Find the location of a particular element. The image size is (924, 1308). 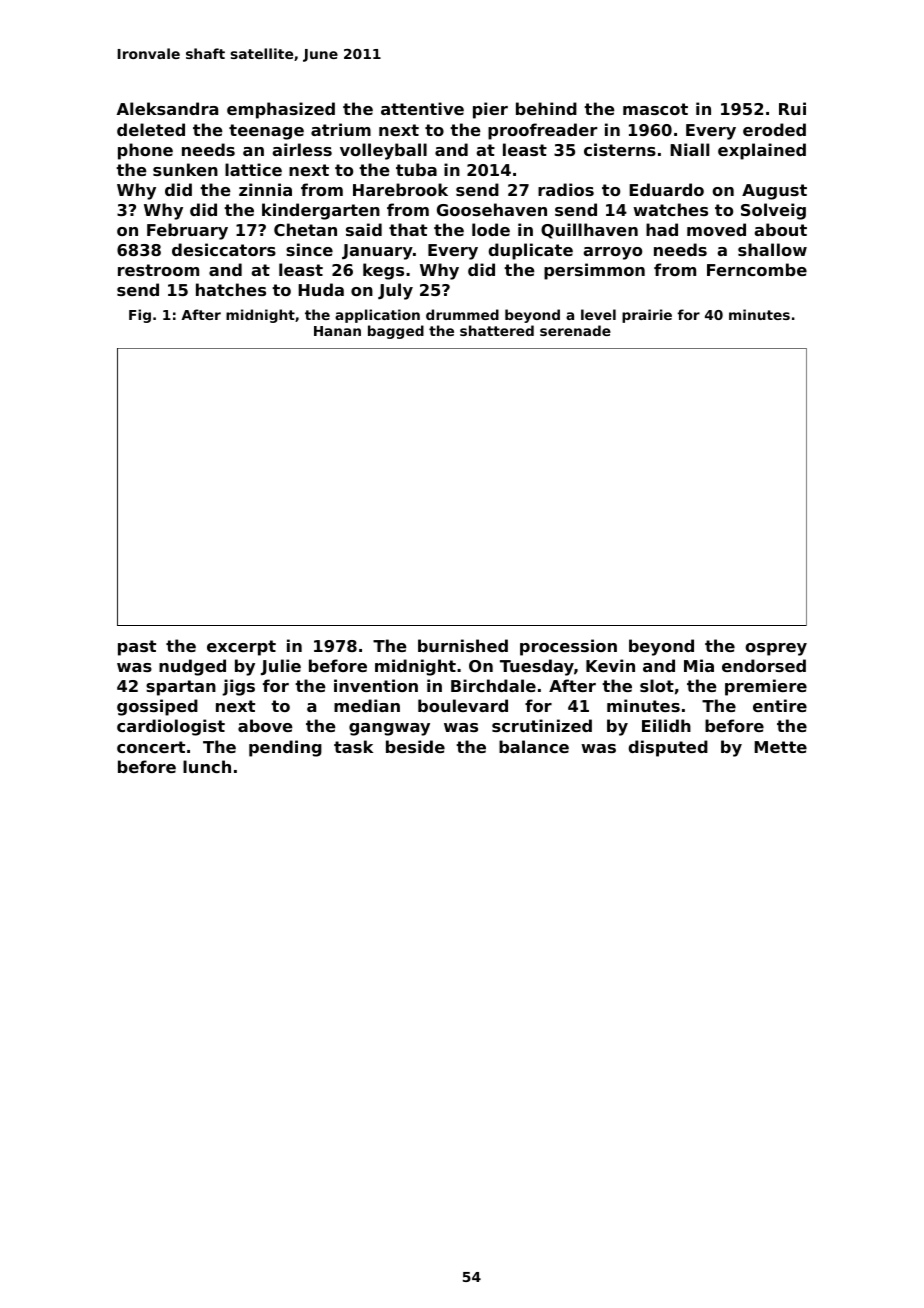

Mia is located at coordinates (699, 665).
